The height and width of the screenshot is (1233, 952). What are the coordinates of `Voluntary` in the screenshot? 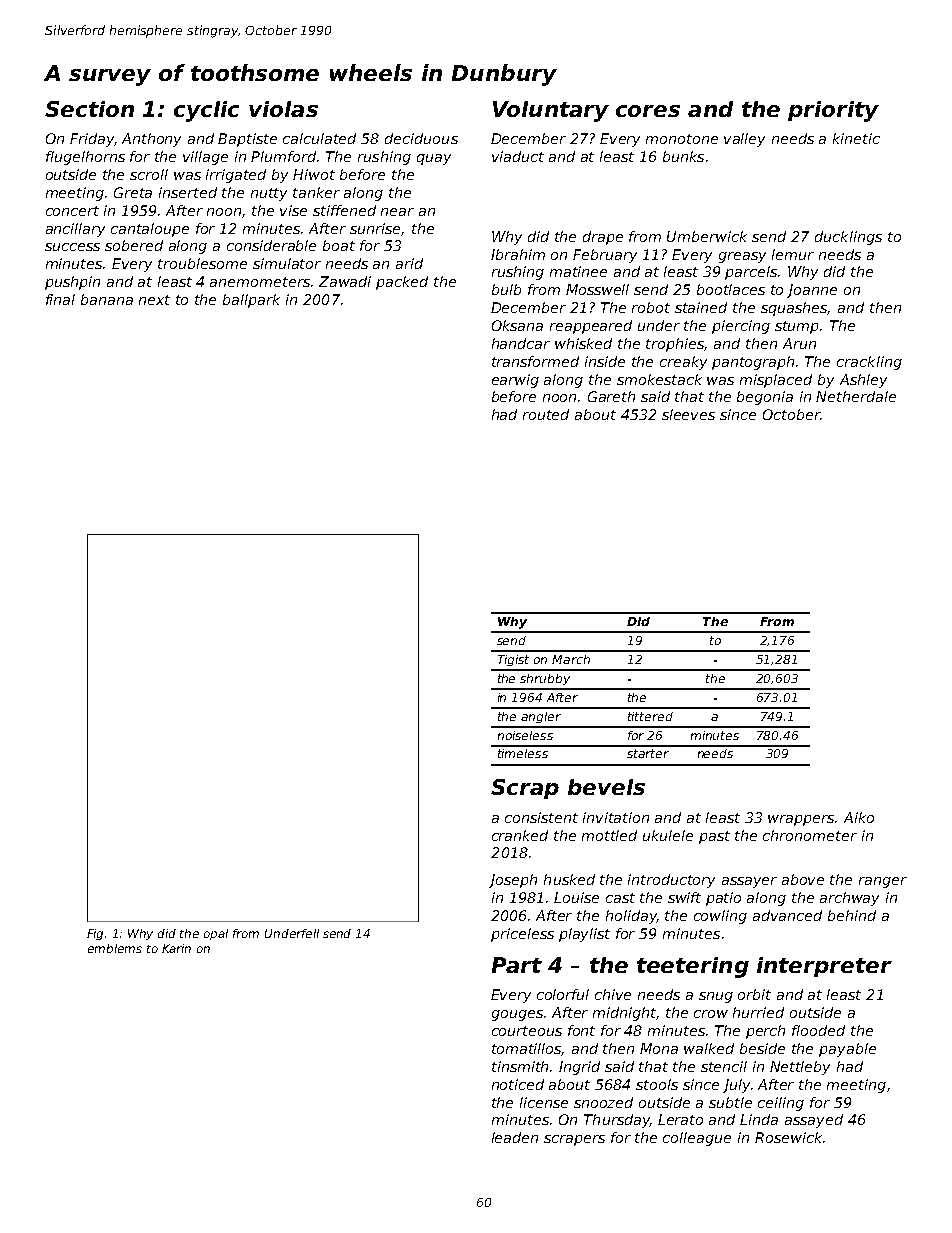 It's located at (551, 111).
